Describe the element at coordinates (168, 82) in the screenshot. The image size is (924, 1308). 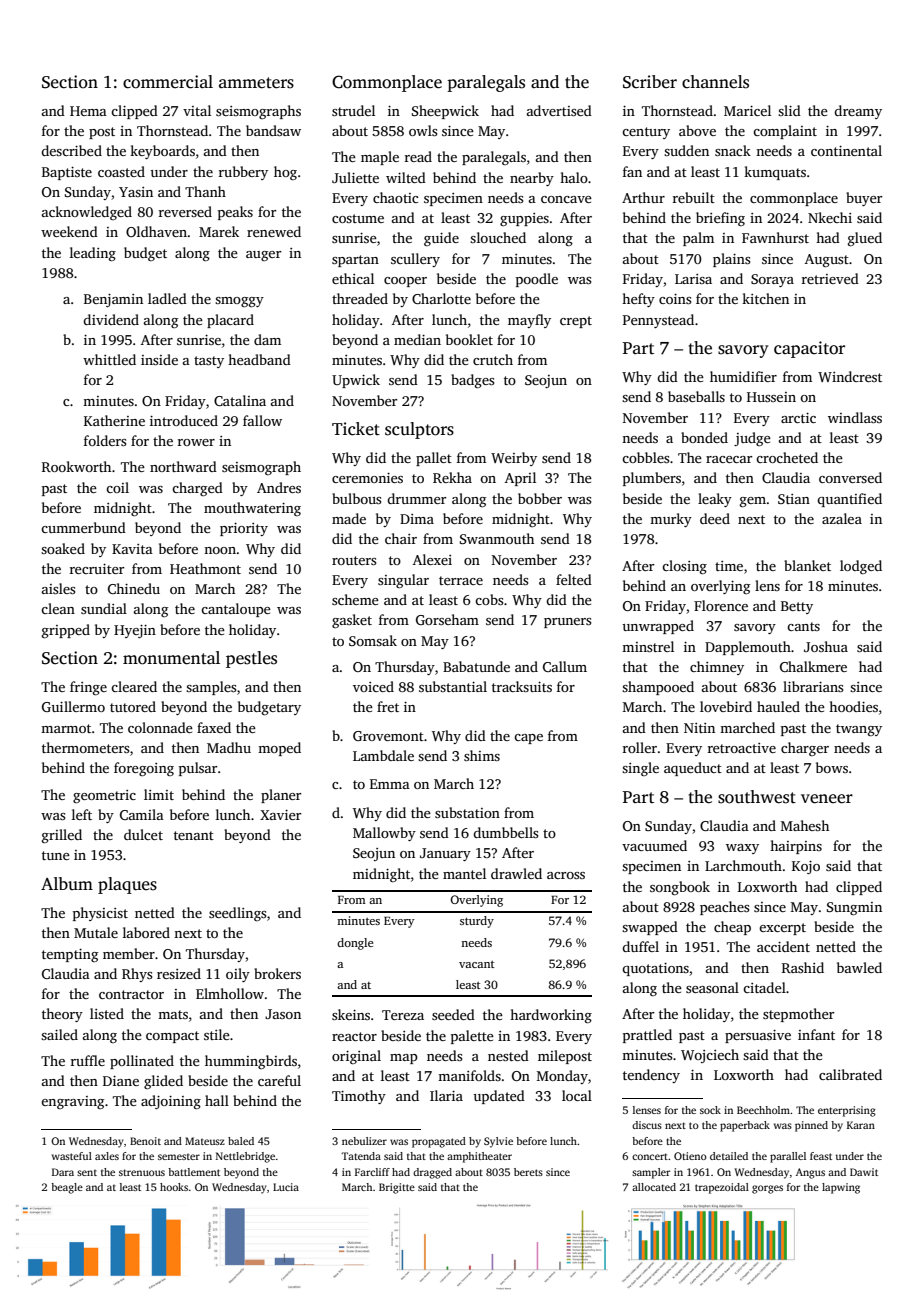
I see `commercial` at that location.
